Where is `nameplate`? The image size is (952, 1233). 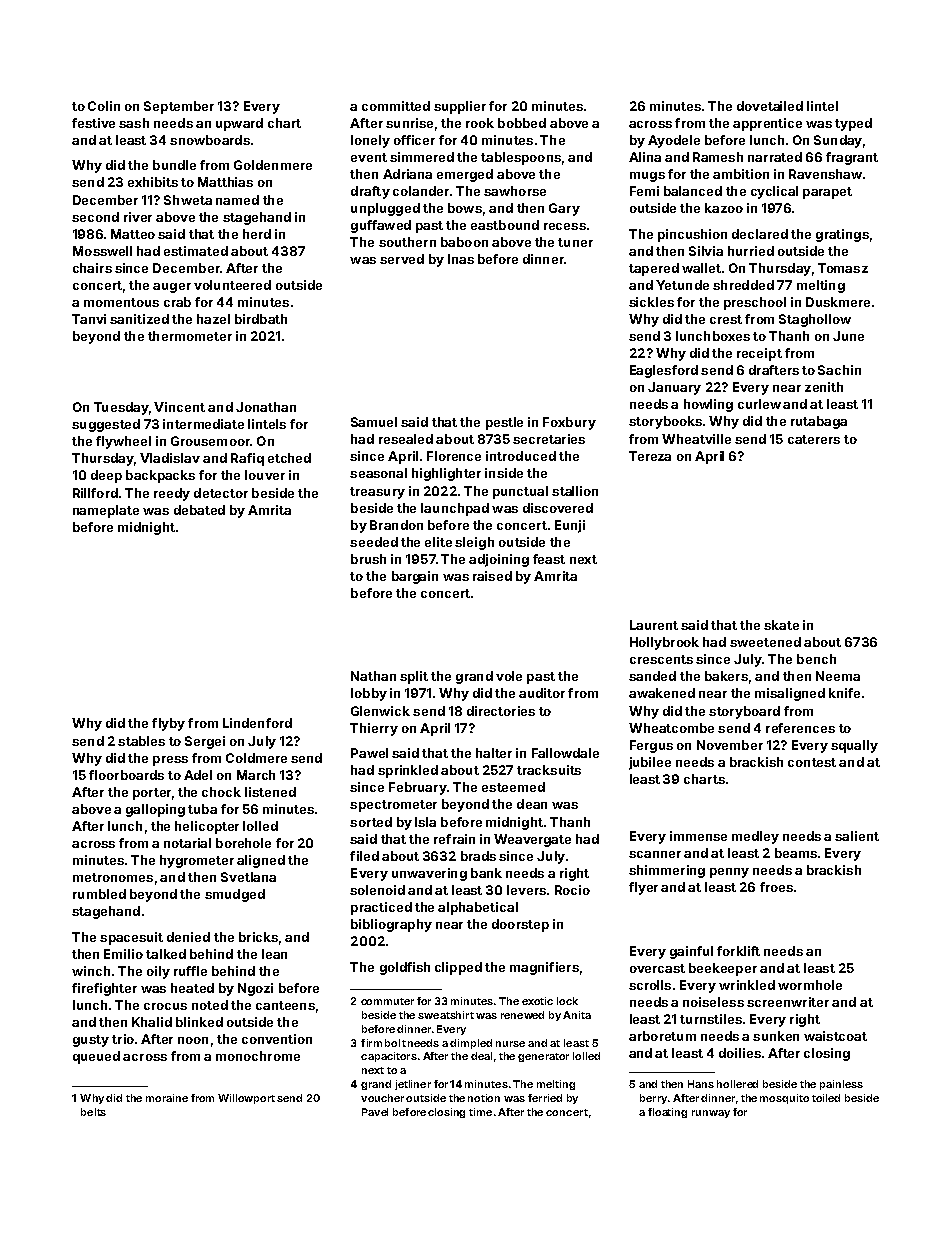 nameplate is located at coordinates (106, 511).
